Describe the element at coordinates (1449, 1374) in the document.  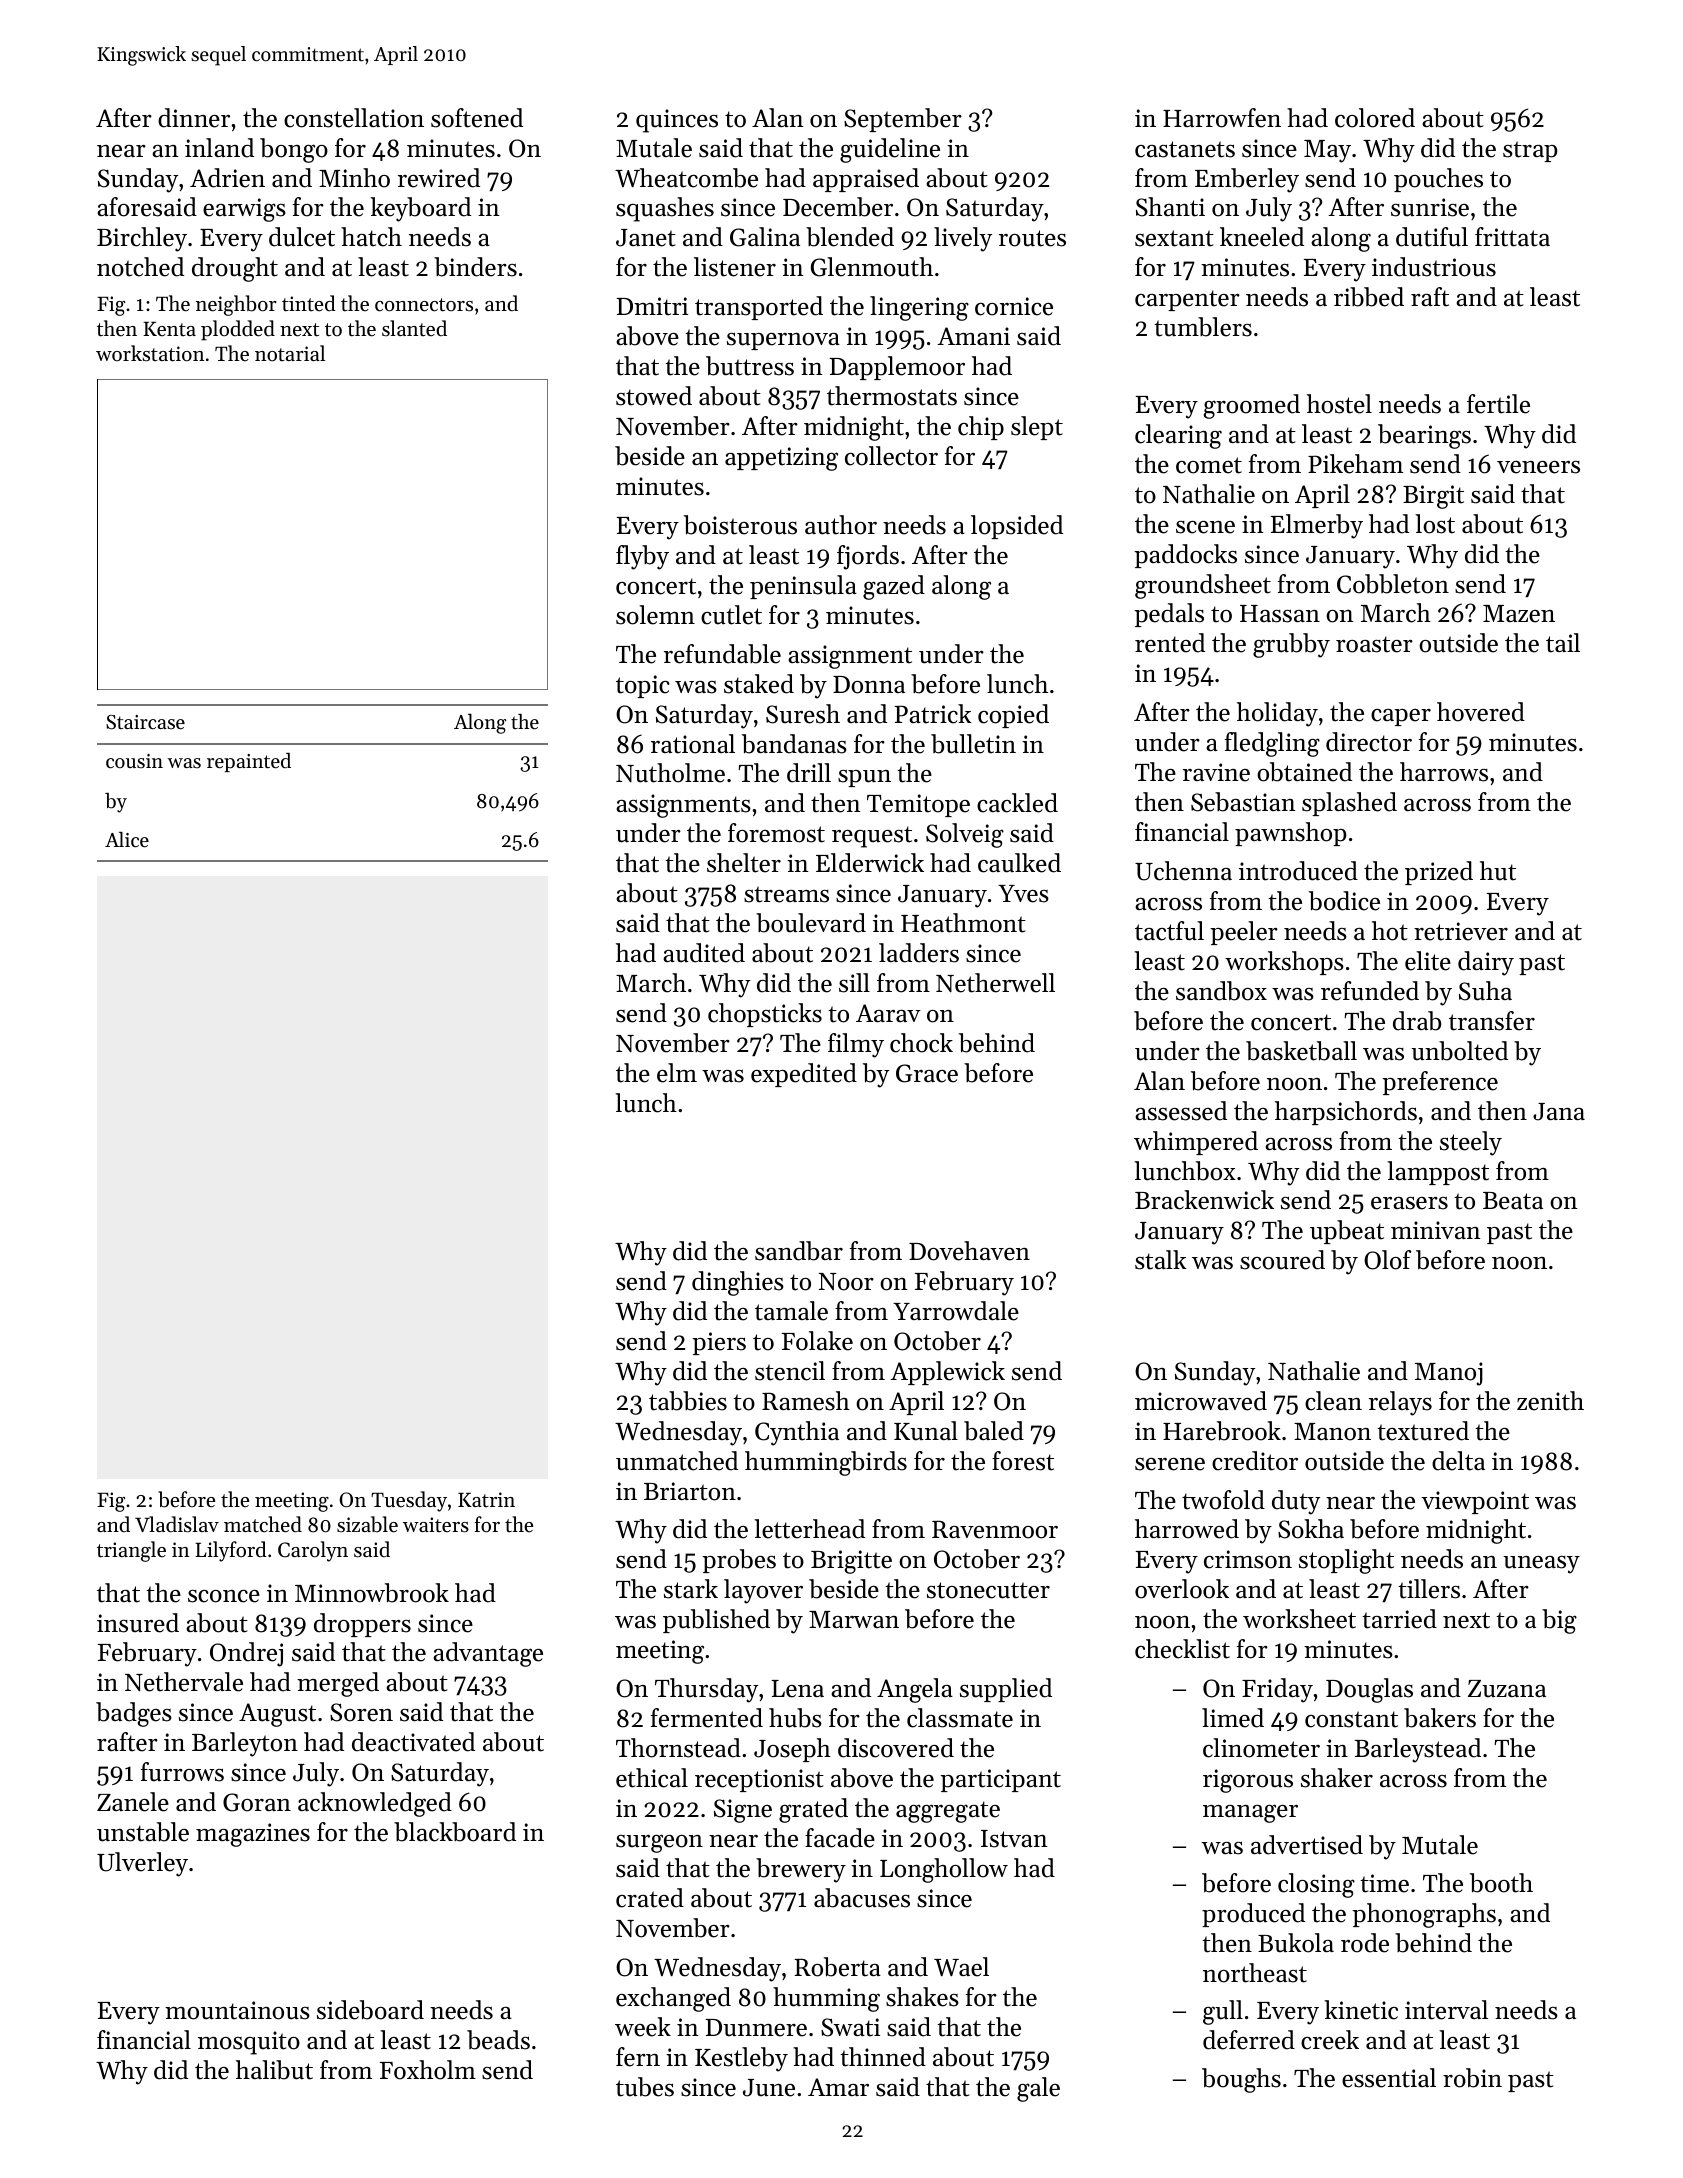
I see `Manoj` at that location.
